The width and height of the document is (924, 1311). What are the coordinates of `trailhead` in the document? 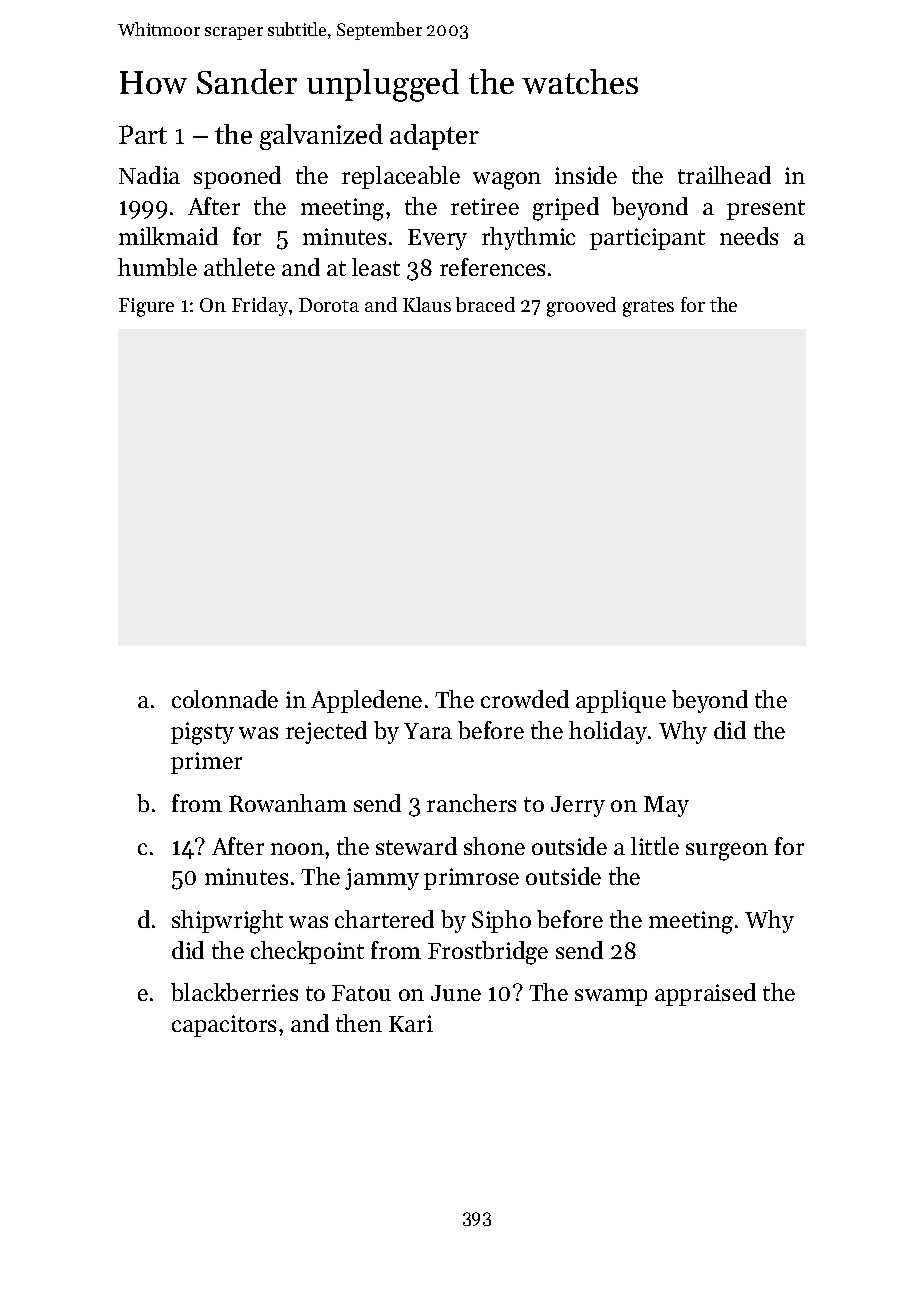 It's located at (724, 175).
